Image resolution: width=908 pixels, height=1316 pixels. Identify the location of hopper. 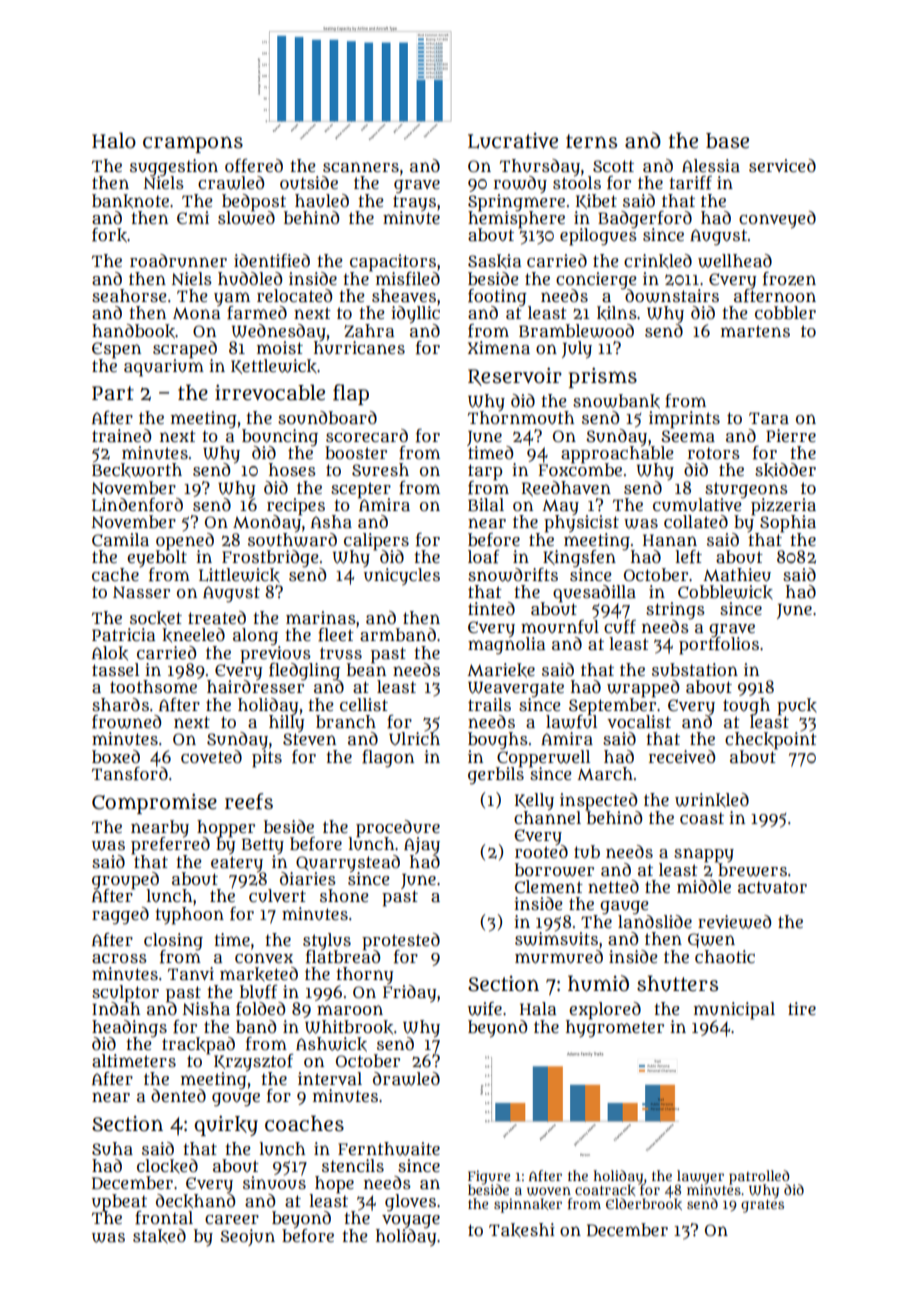
(226, 828).
